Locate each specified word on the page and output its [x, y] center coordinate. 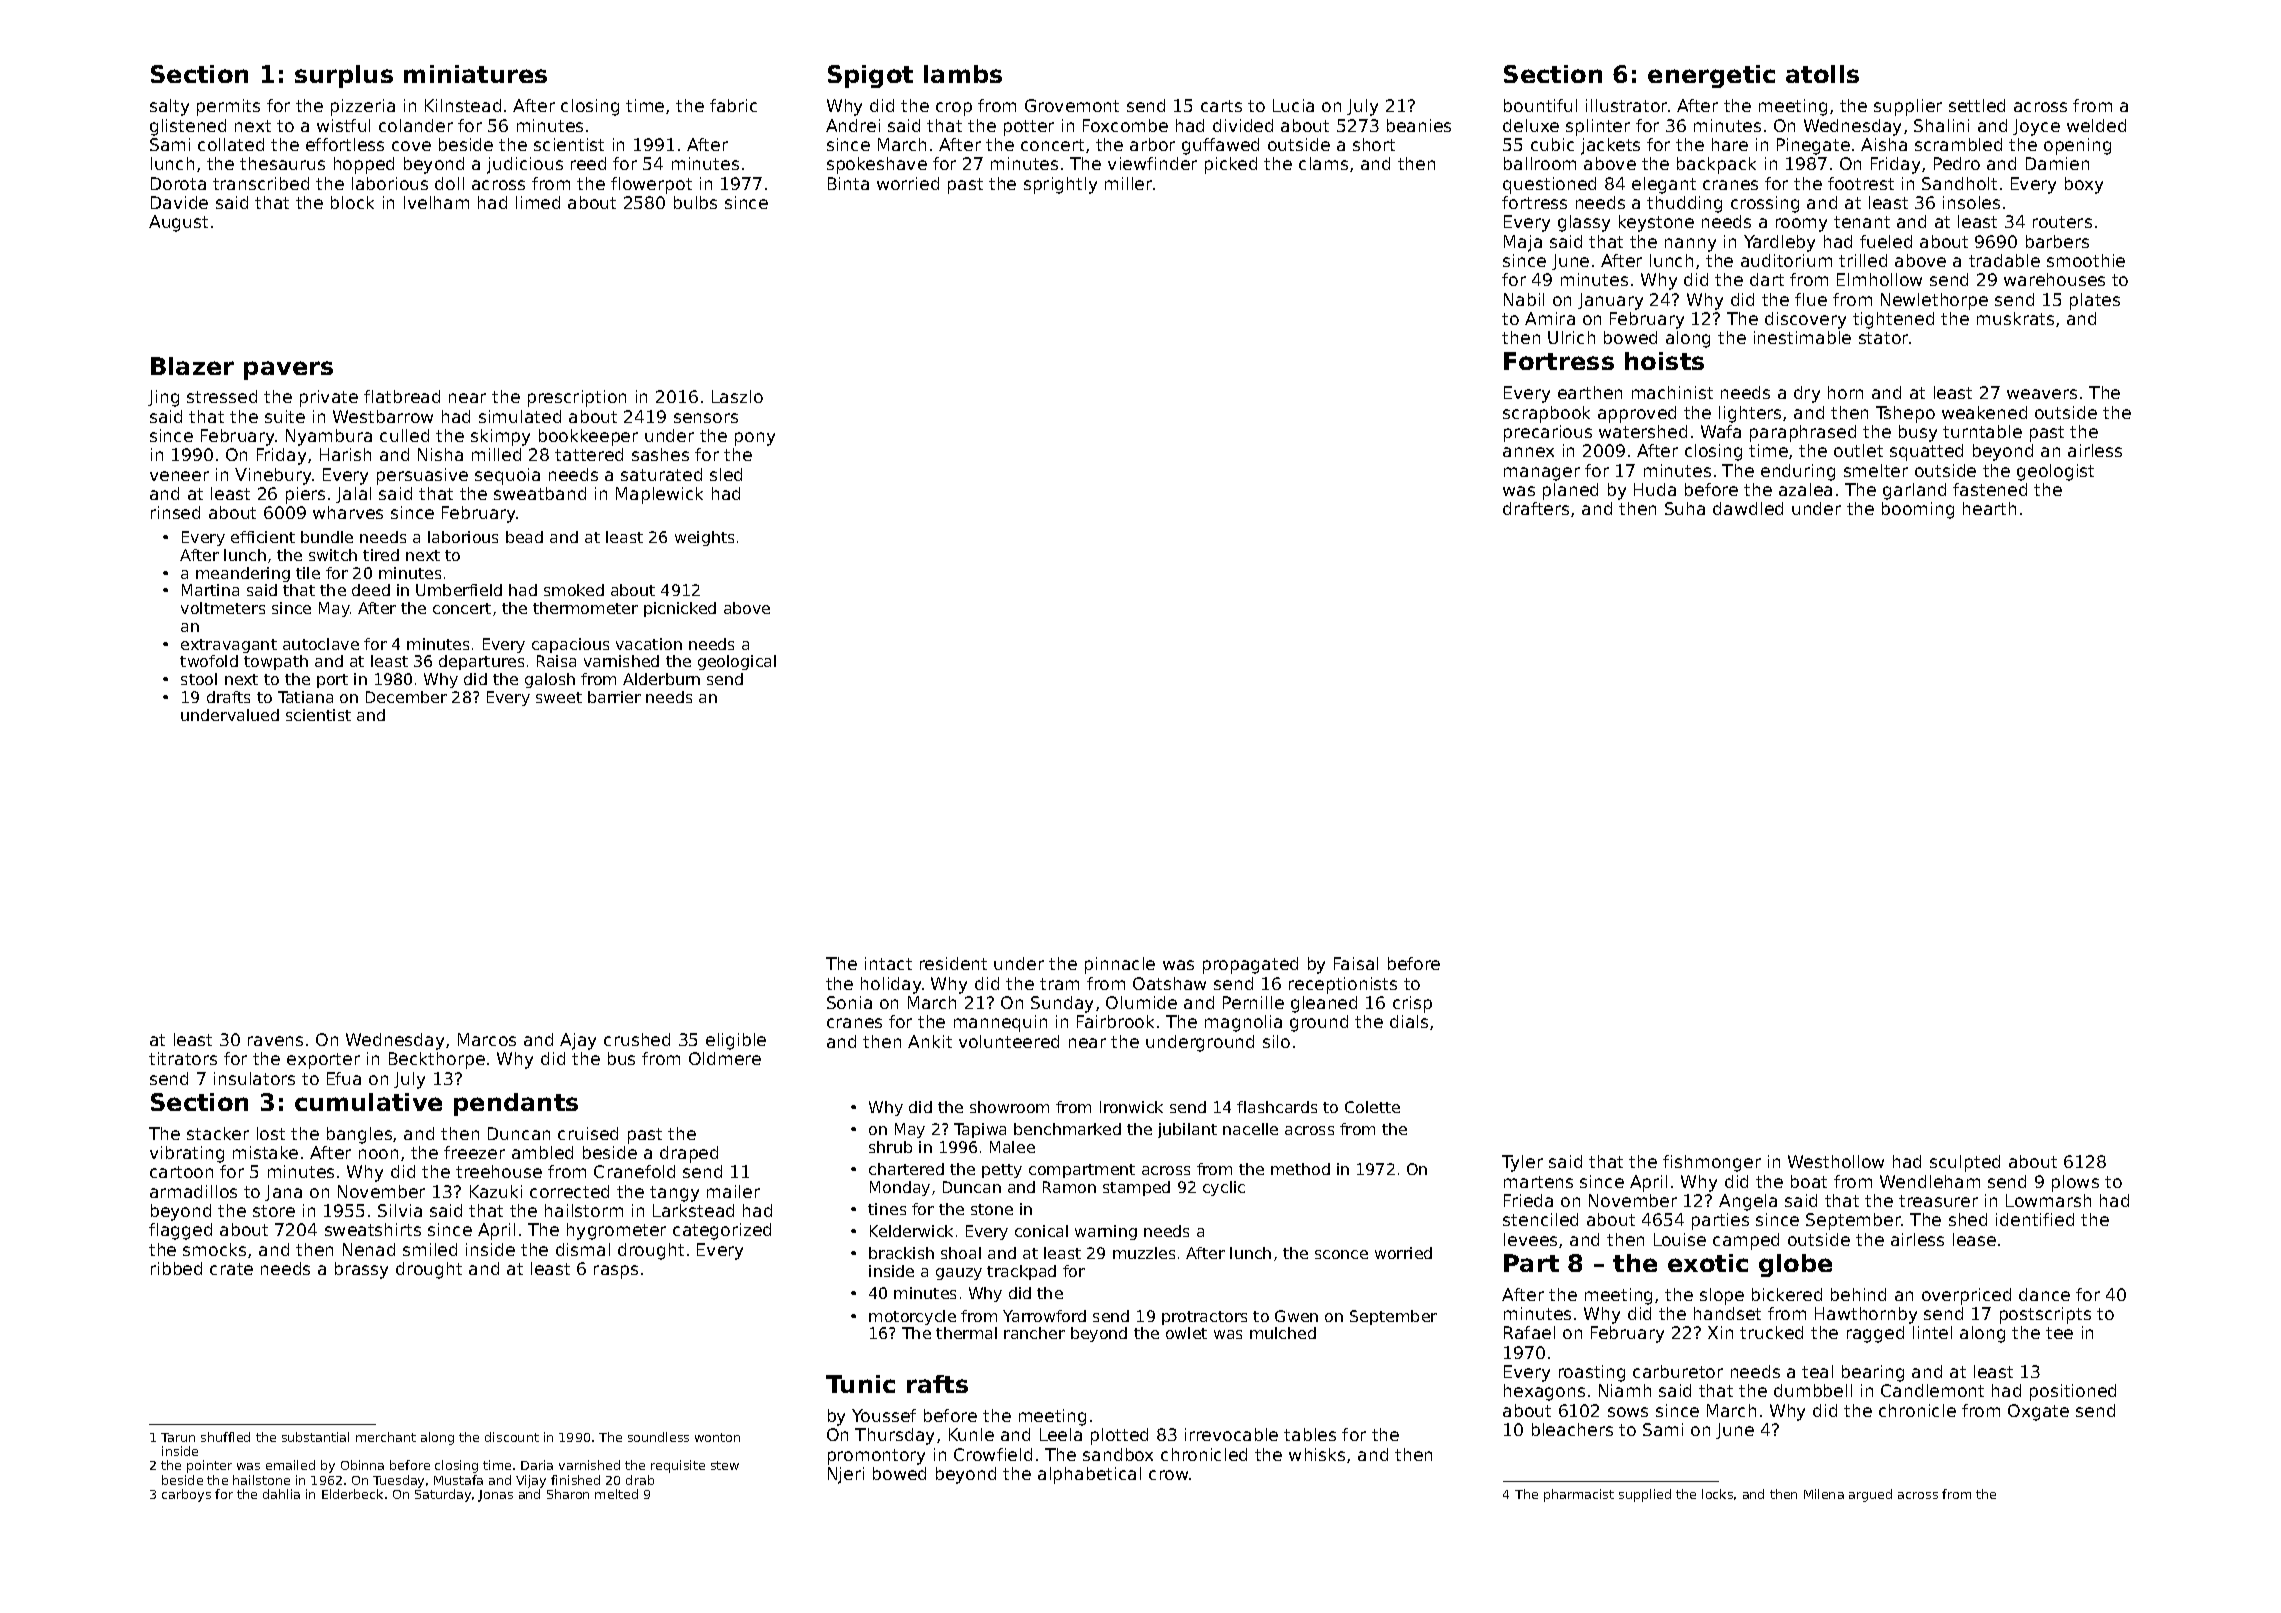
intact [888, 963]
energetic [1711, 76]
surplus [344, 76]
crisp [1412, 1004]
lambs [963, 74]
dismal [583, 1249]
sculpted [1965, 1163]
